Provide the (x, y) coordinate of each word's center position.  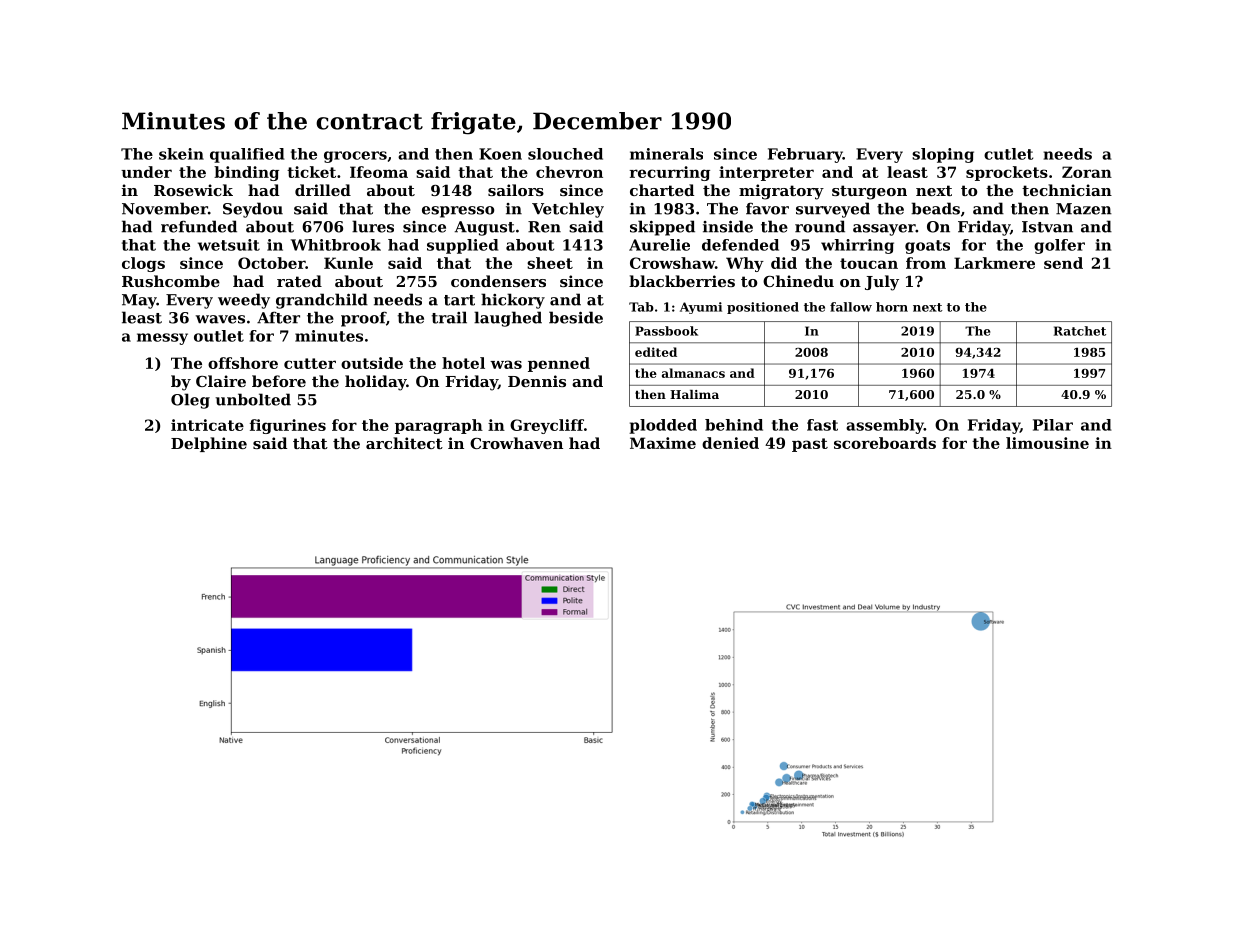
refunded (199, 226)
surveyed (833, 210)
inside (728, 226)
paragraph (439, 426)
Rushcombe (171, 281)
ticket (311, 172)
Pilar (1053, 425)
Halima (694, 394)
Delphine (209, 444)
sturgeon (869, 192)
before (279, 381)
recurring (670, 173)
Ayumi (701, 308)
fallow (851, 307)
